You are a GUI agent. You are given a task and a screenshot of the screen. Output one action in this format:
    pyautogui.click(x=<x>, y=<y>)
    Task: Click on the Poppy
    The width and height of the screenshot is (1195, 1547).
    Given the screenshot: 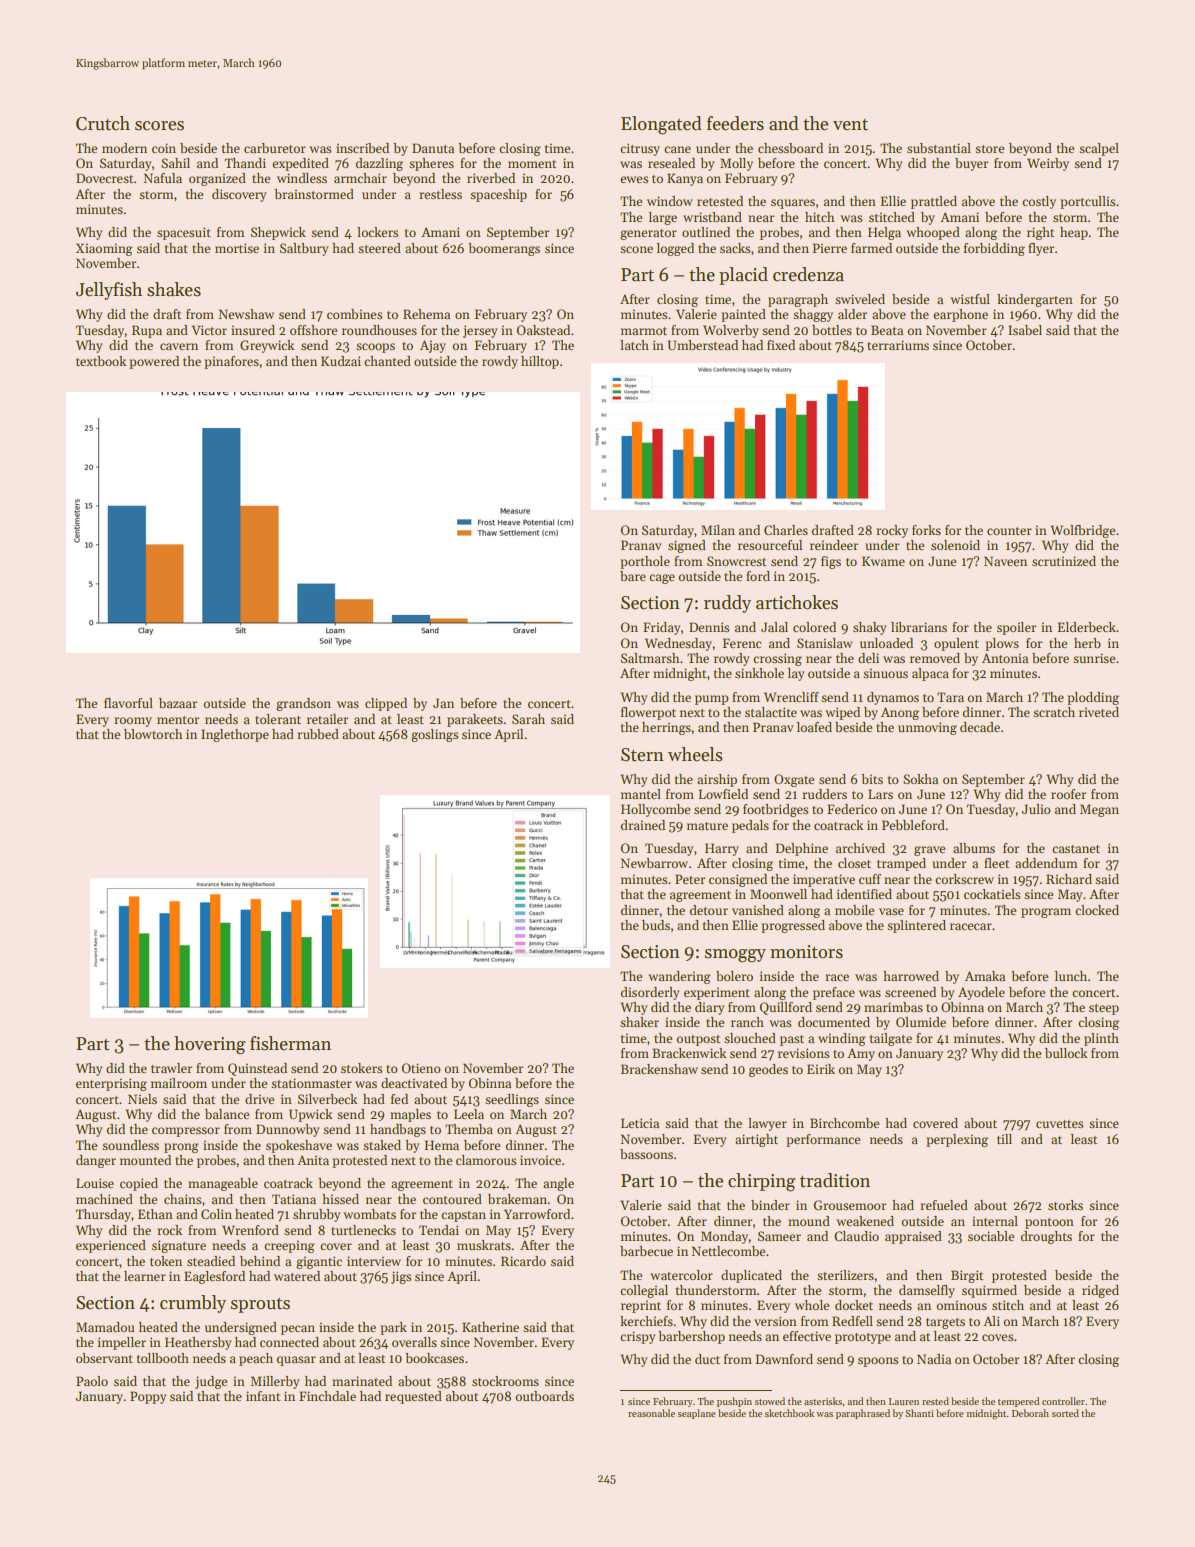 What is the action you would take?
    pyautogui.click(x=148, y=1397)
